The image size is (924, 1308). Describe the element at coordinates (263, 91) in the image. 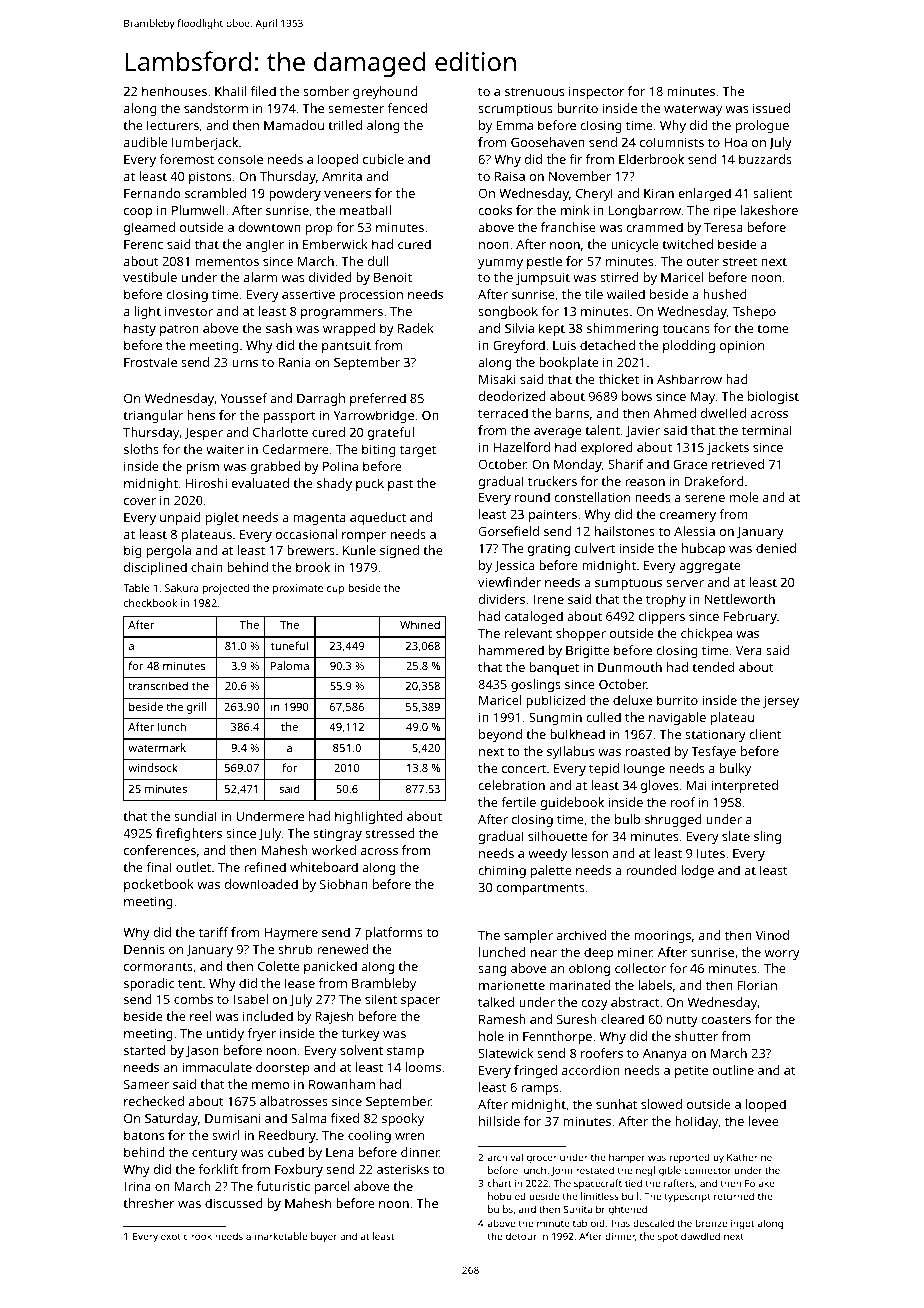

I see `filed` at that location.
